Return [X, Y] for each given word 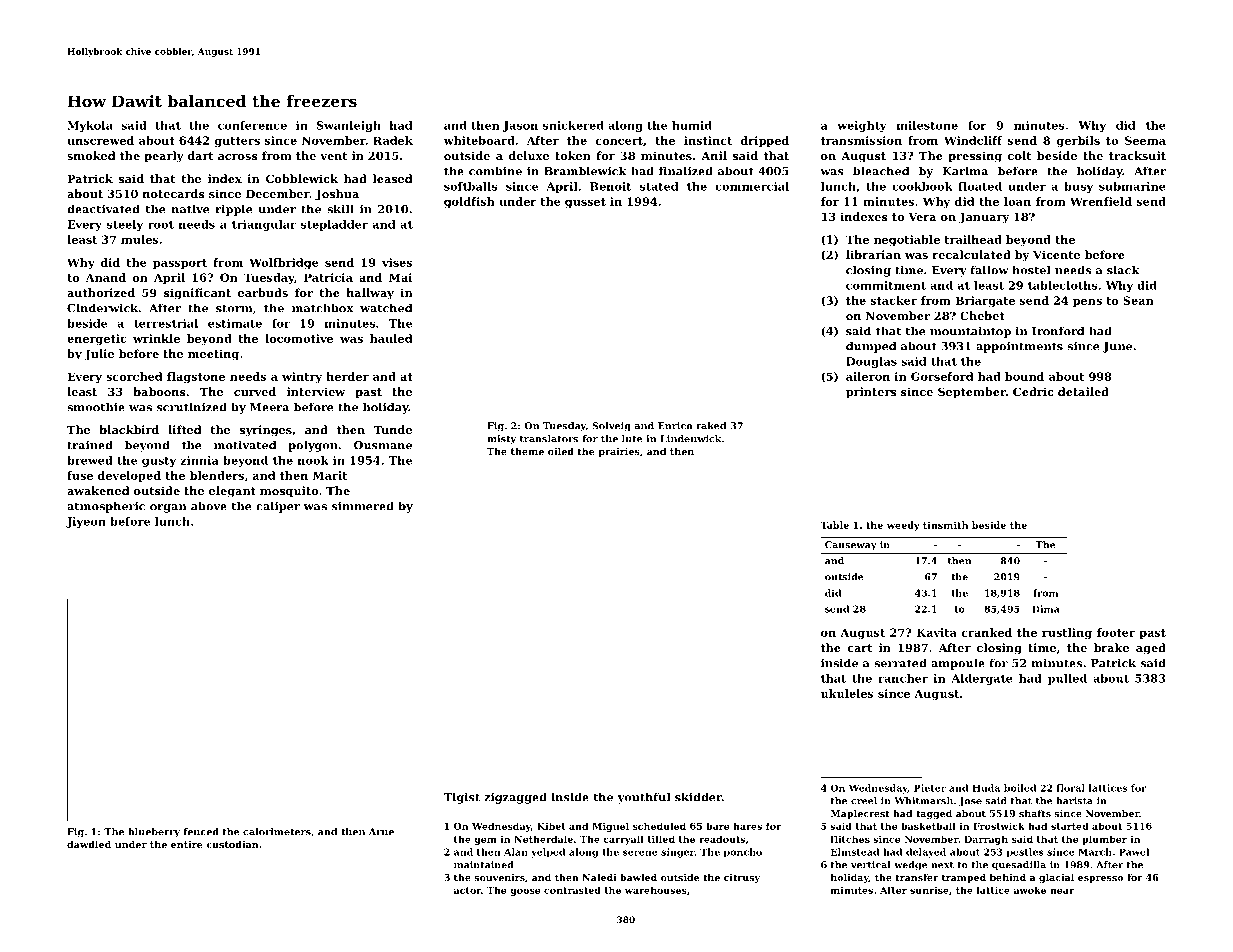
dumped [871, 347]
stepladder [334, 225]
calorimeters [277, 832]
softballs [470, 186]
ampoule [958, 664]
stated [659, 186]
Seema [1145, 140]
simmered [363, 506]
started [1070, 826]
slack [1123, 270]
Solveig [611, 427]
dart [200, 155]
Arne [381, 832]
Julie [99, 355]
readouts [722, 839]
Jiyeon [86, 522]
